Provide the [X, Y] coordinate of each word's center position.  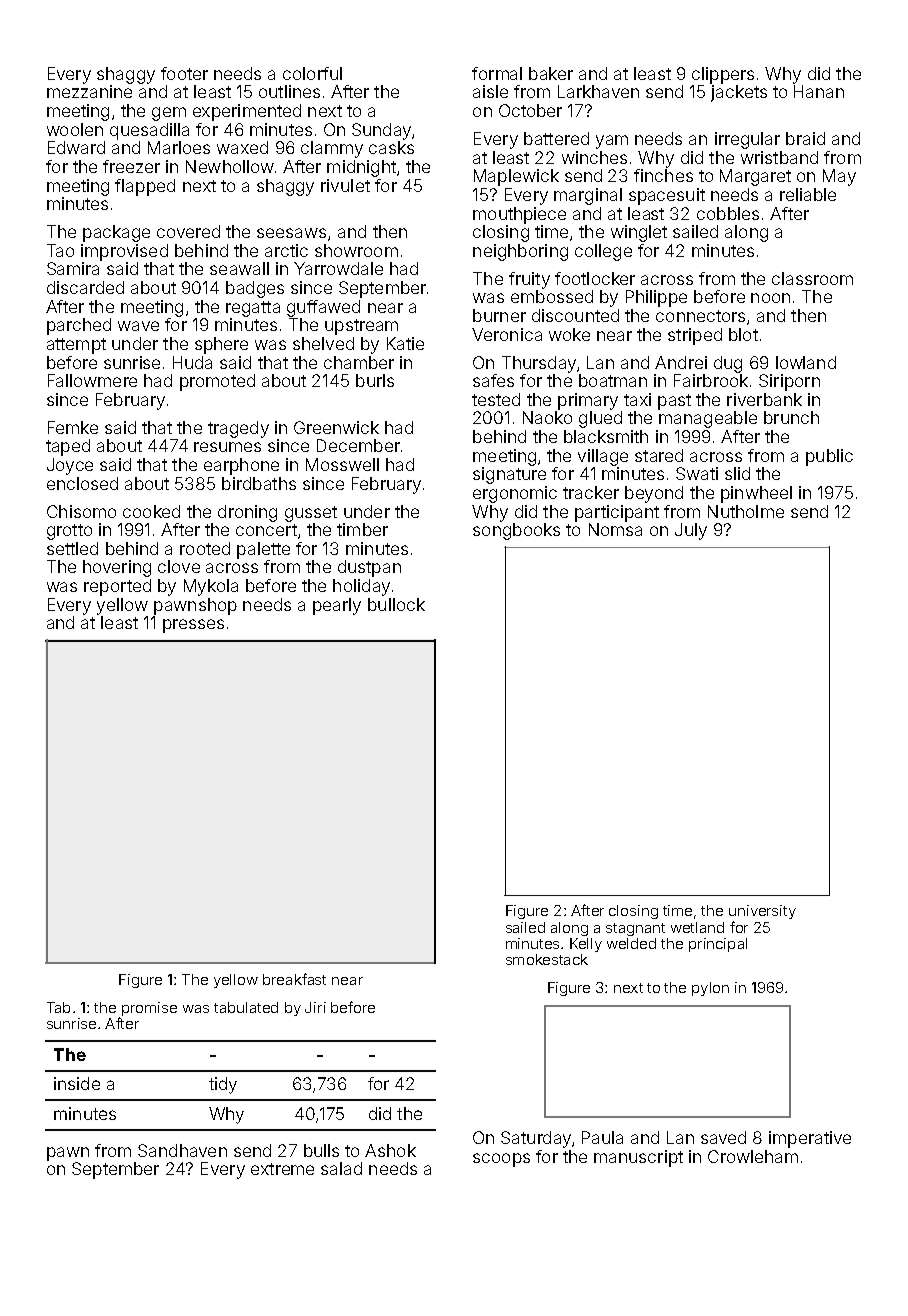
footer [184, 73]
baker [551, 73]
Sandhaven [182, 1150]
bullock [396, 604]
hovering [117, 568]
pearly [337, 606]
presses [193, 626]
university [762, 912]
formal [497, 73]
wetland [697, 927]
